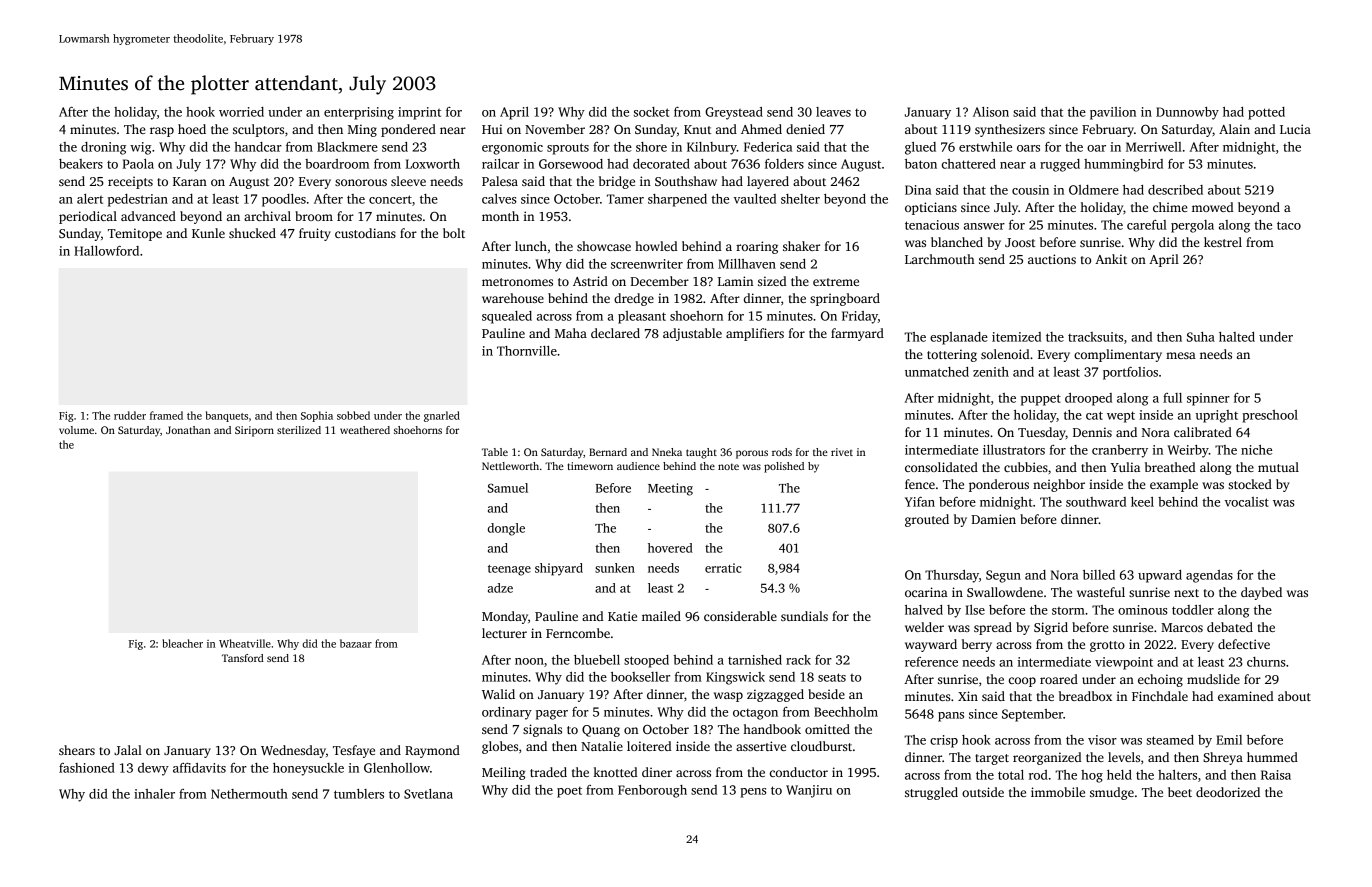 Image resolution: width=1372 pixels, height=887 pixels. I want to click on worried, so click(241, 112).
